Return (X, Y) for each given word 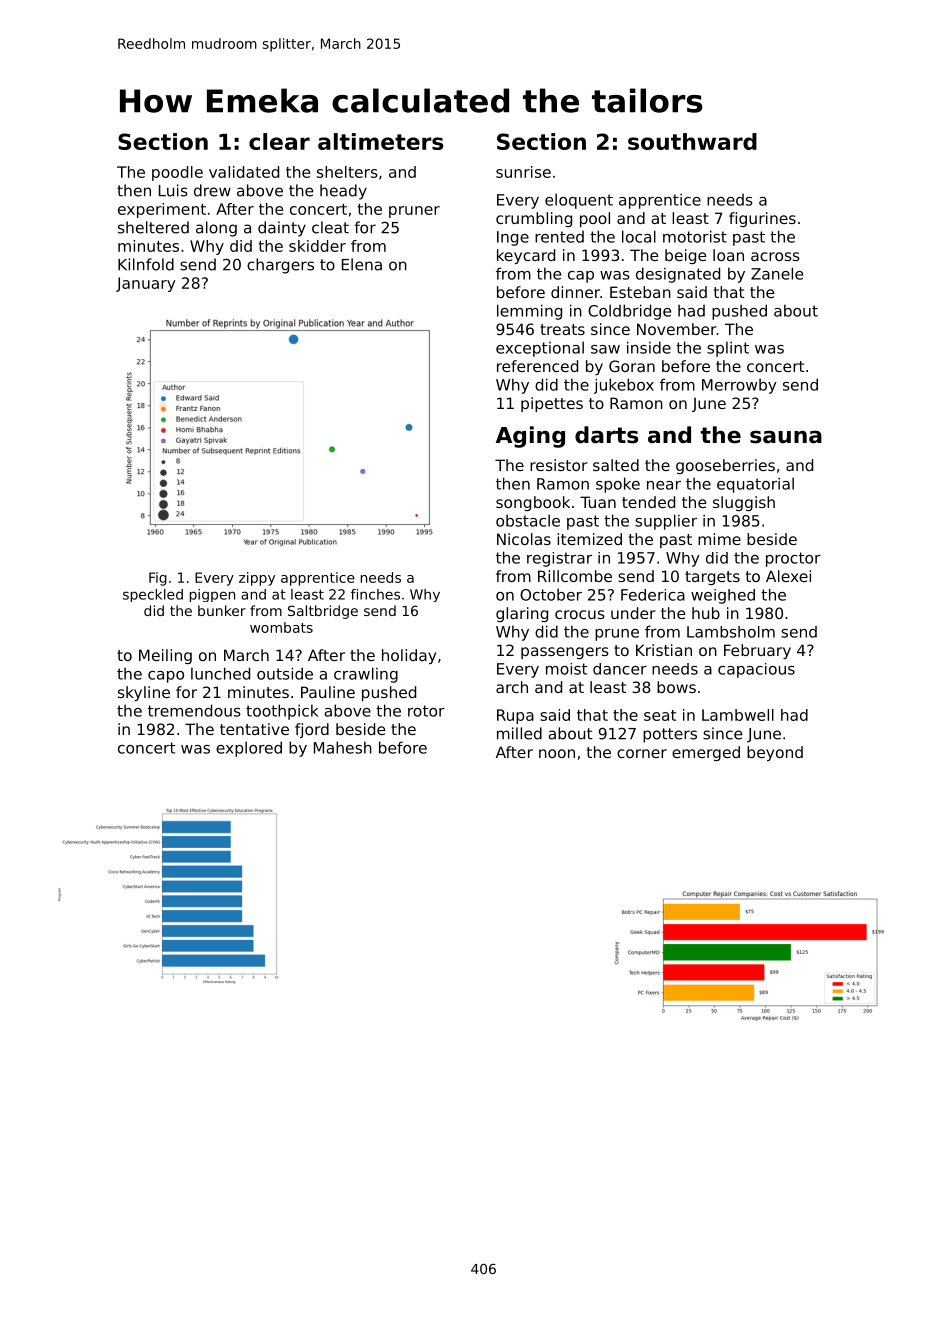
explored (249, 749)
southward (692, 141)
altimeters (380, 141)
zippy (257, 579)
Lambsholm (731, 632)
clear (279, 141)
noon (557, 753)
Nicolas (524, 539)
